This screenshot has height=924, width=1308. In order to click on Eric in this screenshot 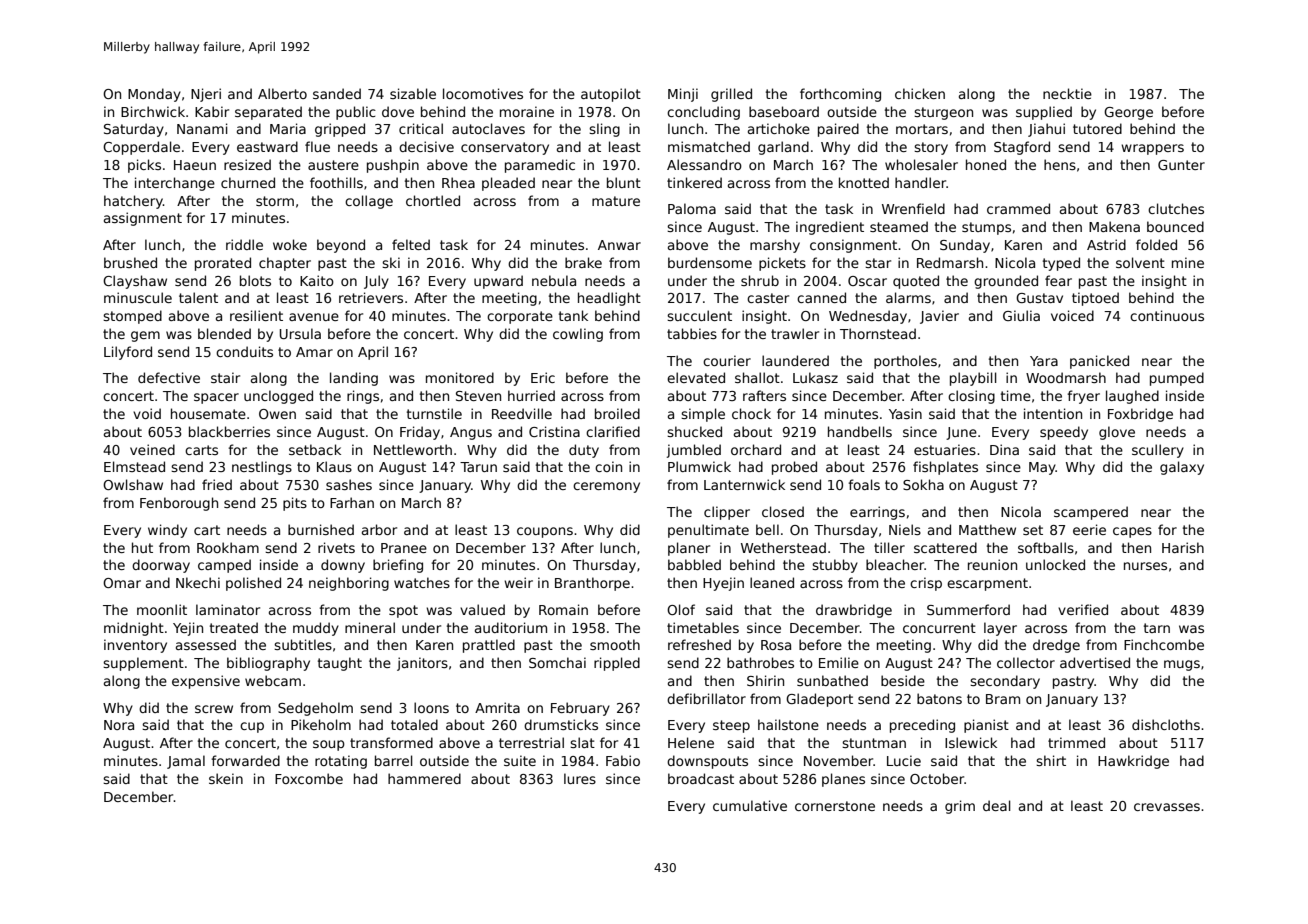, I will do `click(543, 377)`.
